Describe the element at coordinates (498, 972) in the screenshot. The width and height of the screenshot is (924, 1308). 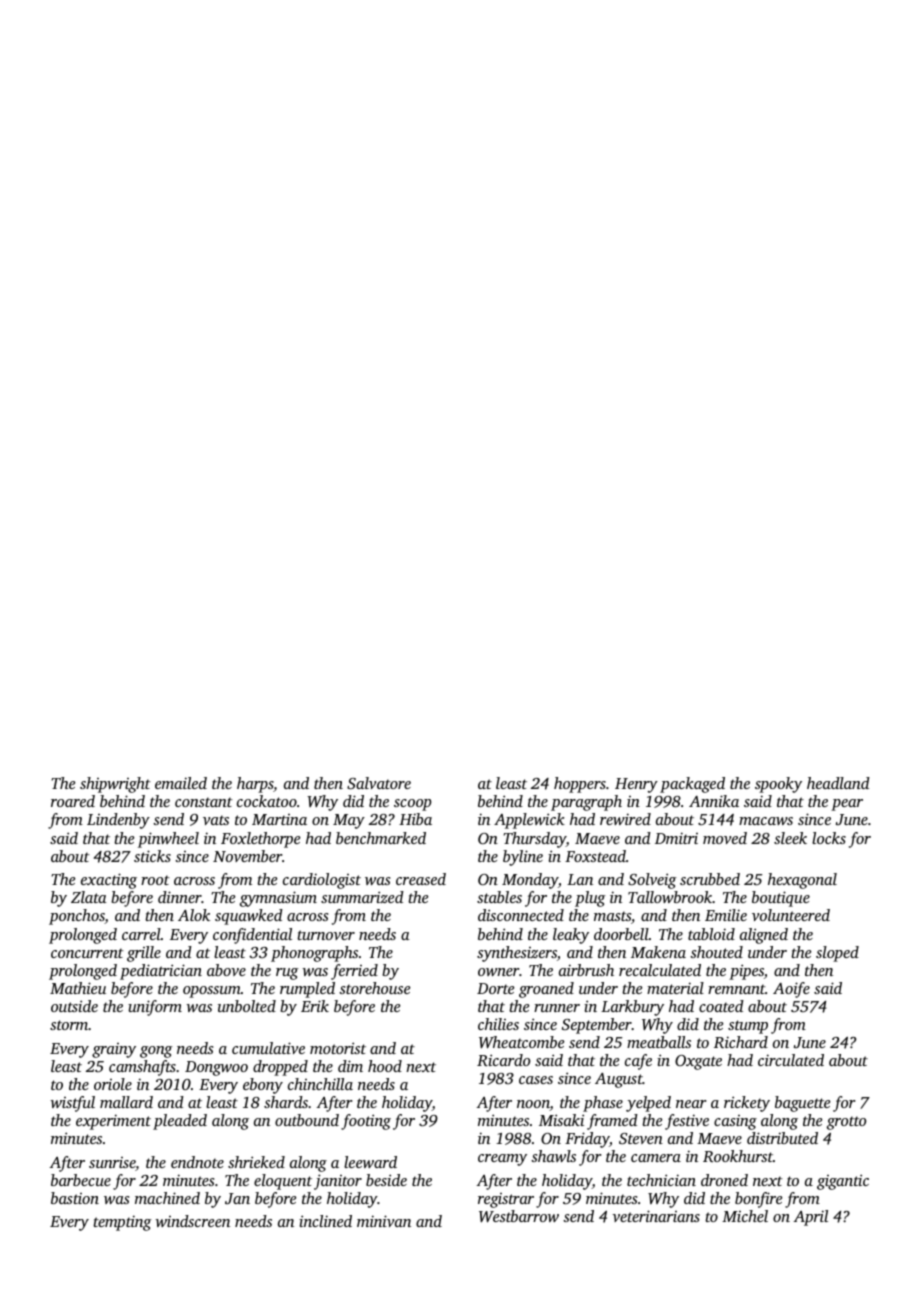
I see `owner` at that location.
